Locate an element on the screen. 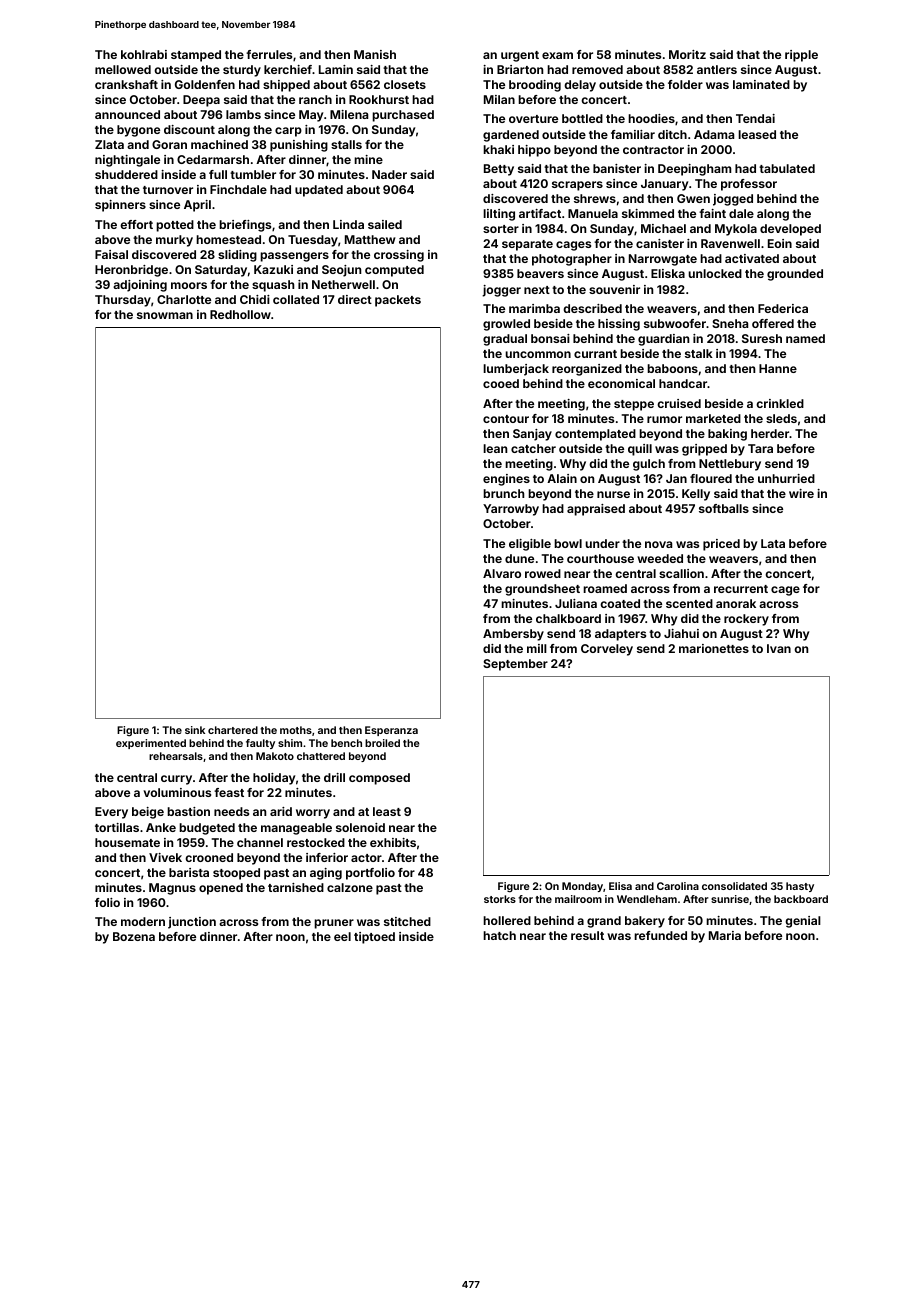  September is located at coordinates (515, 665).
